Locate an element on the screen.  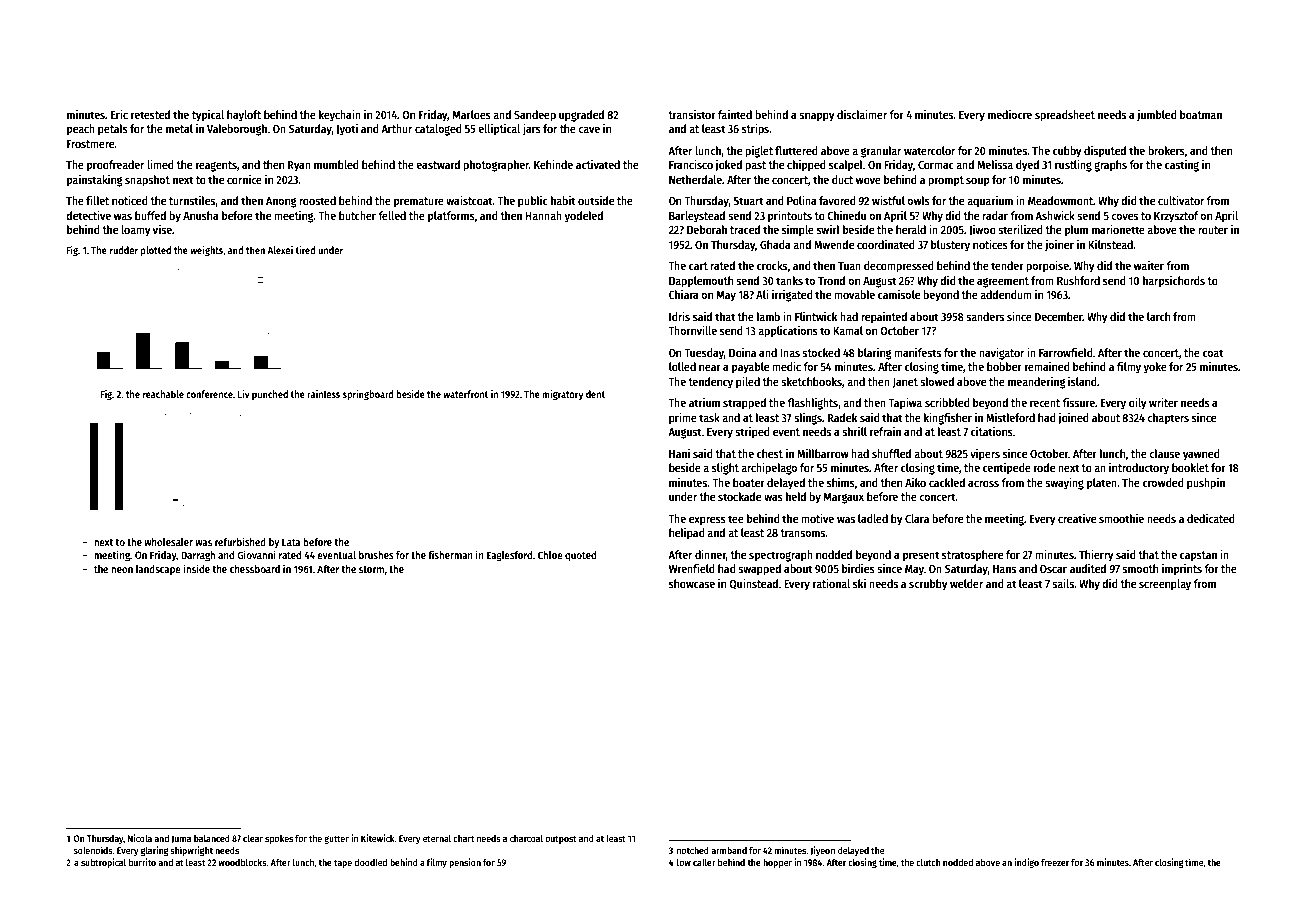
keychain is located at coordinates (340, 116).
